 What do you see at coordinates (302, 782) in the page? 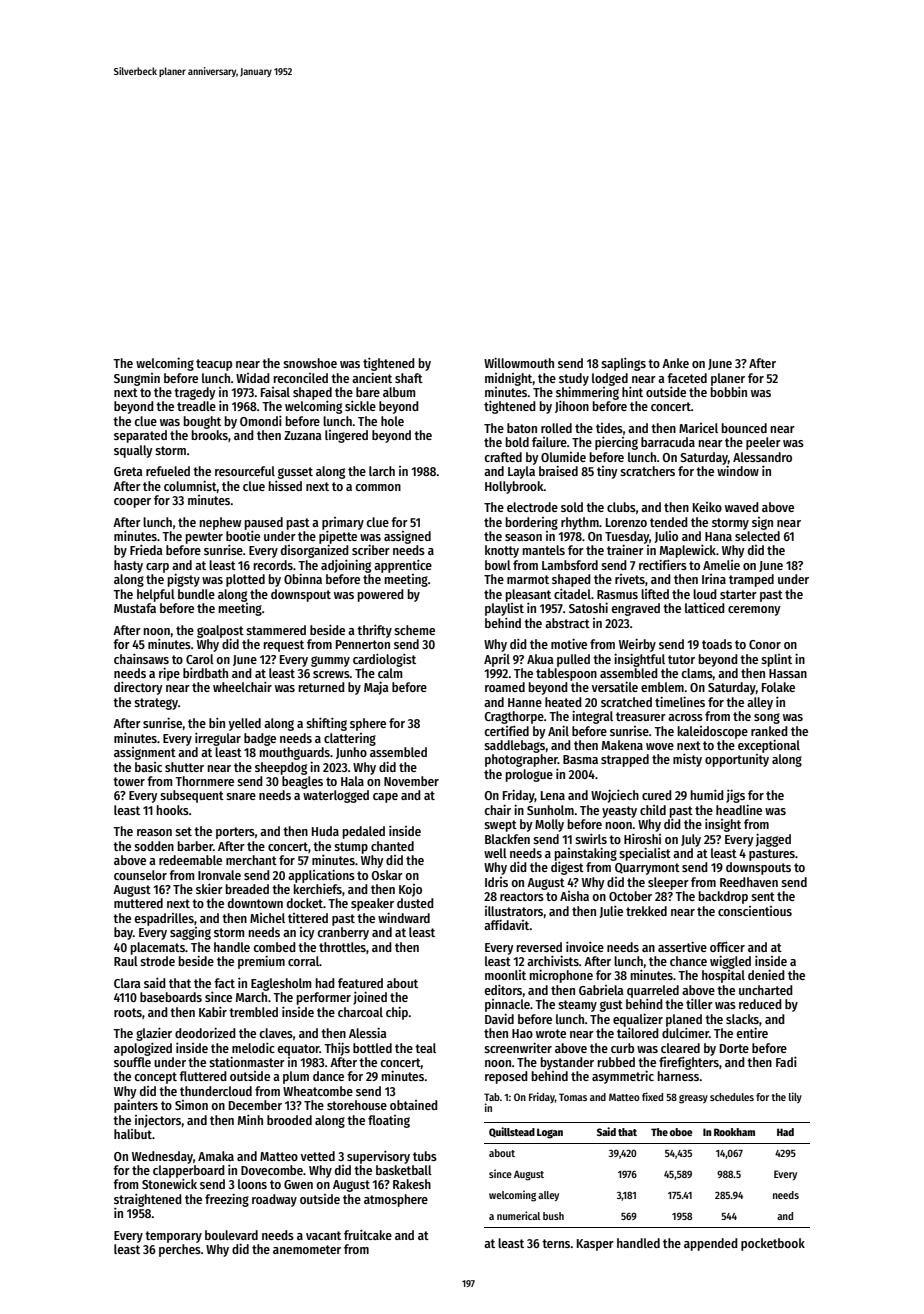
I see `beagles` at bounding box center [302, 782].
